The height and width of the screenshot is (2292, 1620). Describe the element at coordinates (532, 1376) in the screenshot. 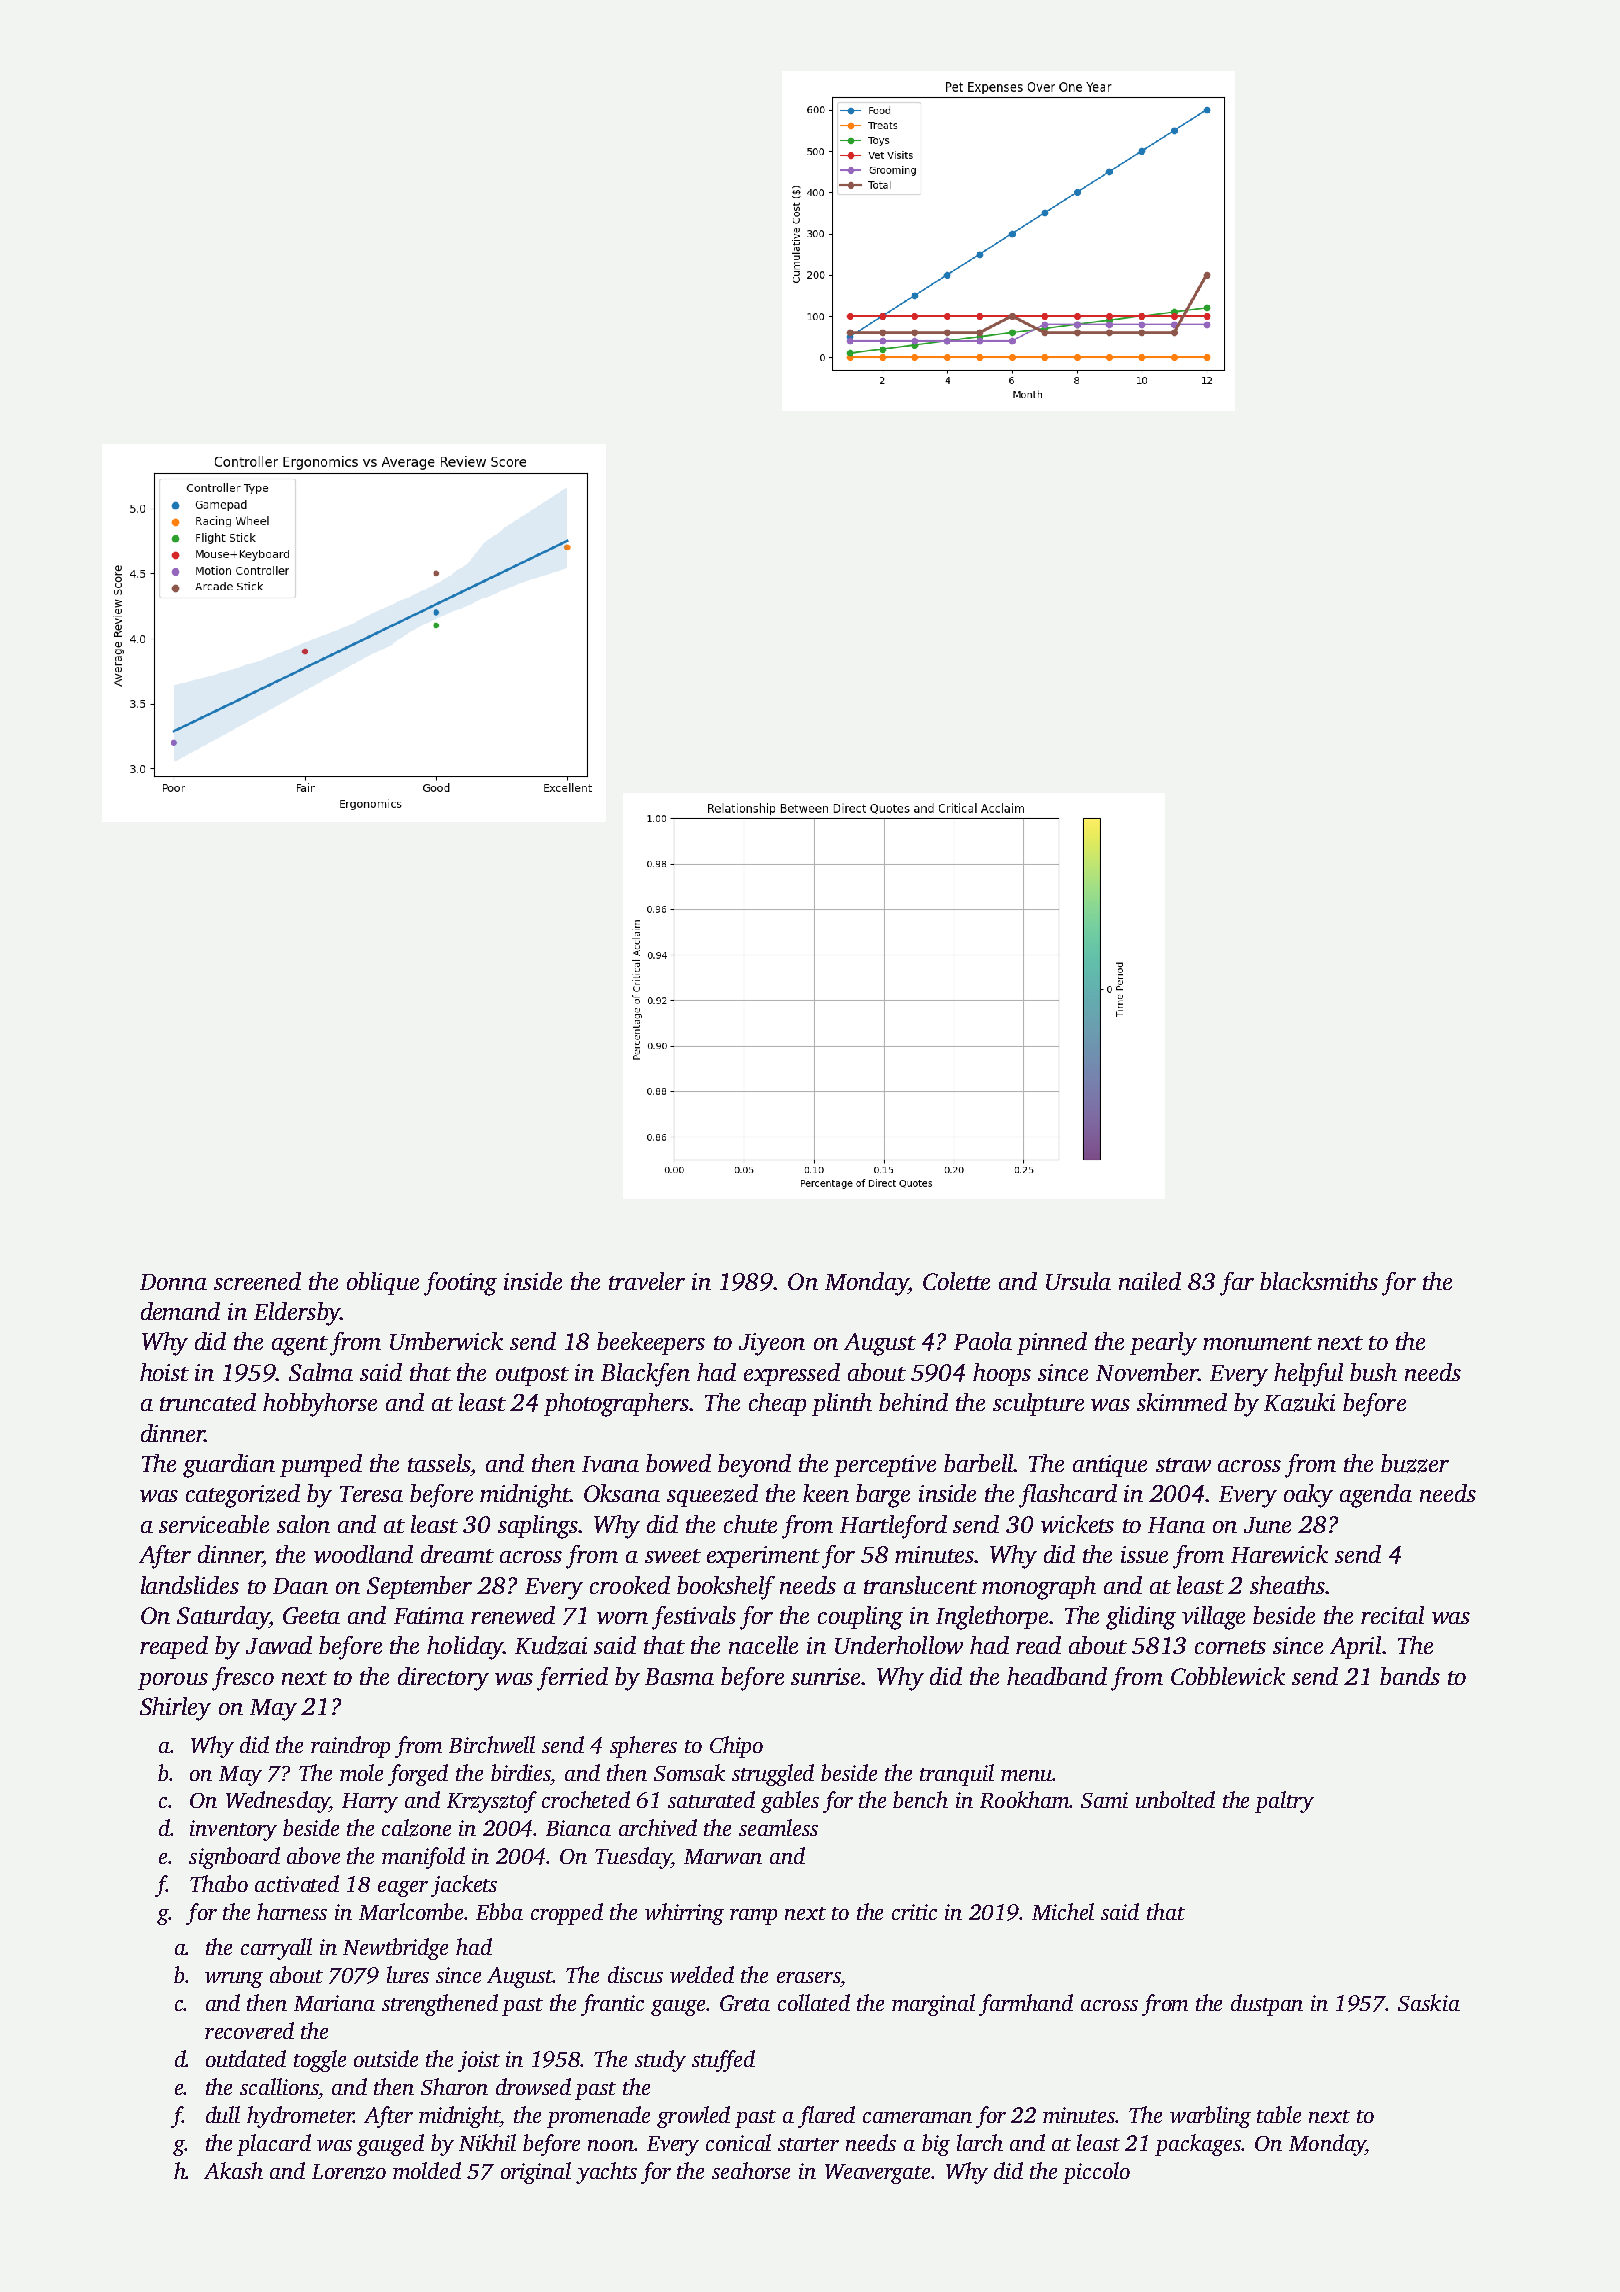

I see `outpost` at that location.
